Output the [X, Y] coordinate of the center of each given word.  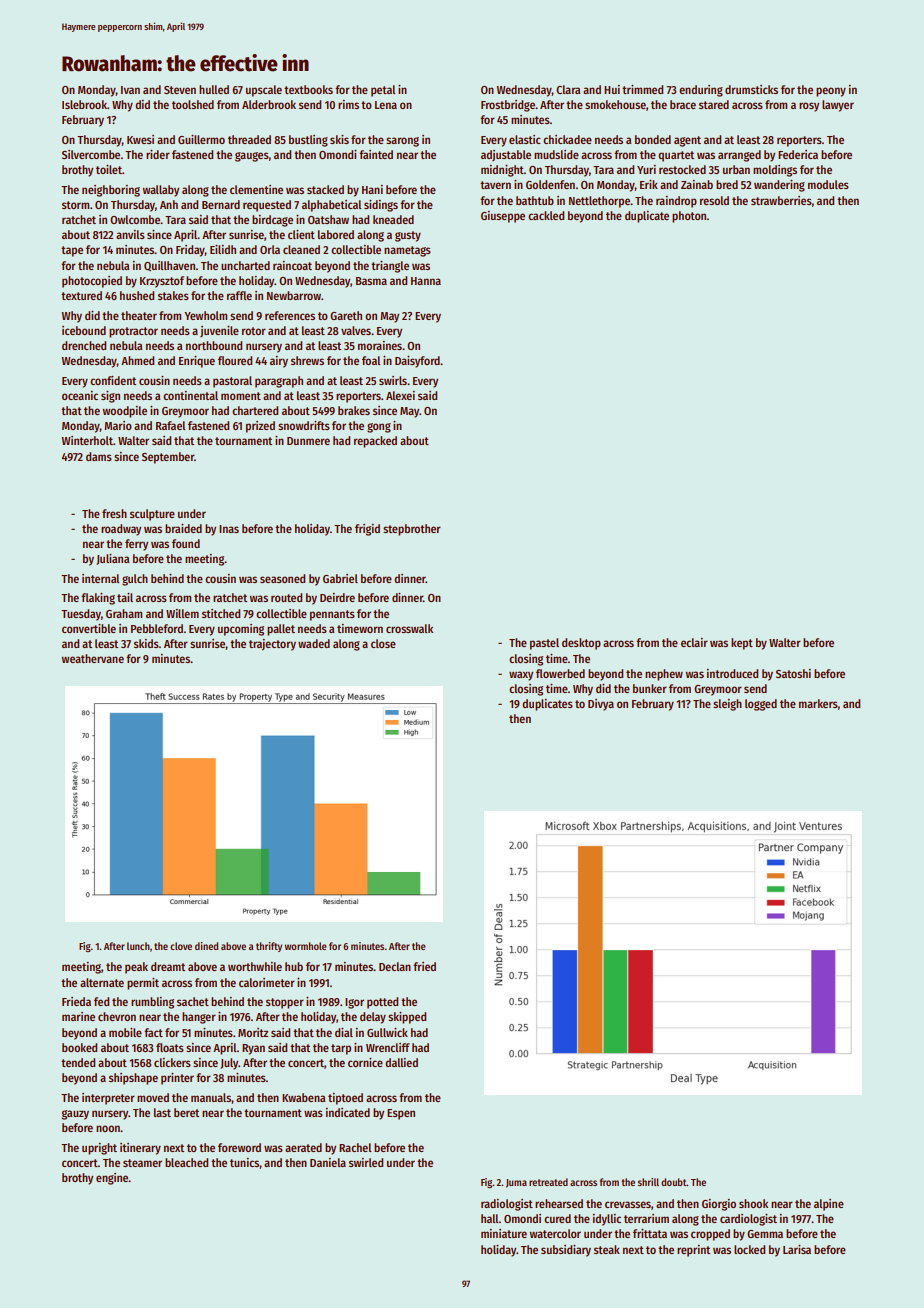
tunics [245, 1163]
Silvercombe [91, 154]
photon [689, 217]
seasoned [282, 578]
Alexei [400, 395]
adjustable [506, 155]
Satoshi [793, 673]
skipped [407, 1018]
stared [714, 104]
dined [206, 946]
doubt [674, 1182]
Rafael [170, 425]
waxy [521, 676]
